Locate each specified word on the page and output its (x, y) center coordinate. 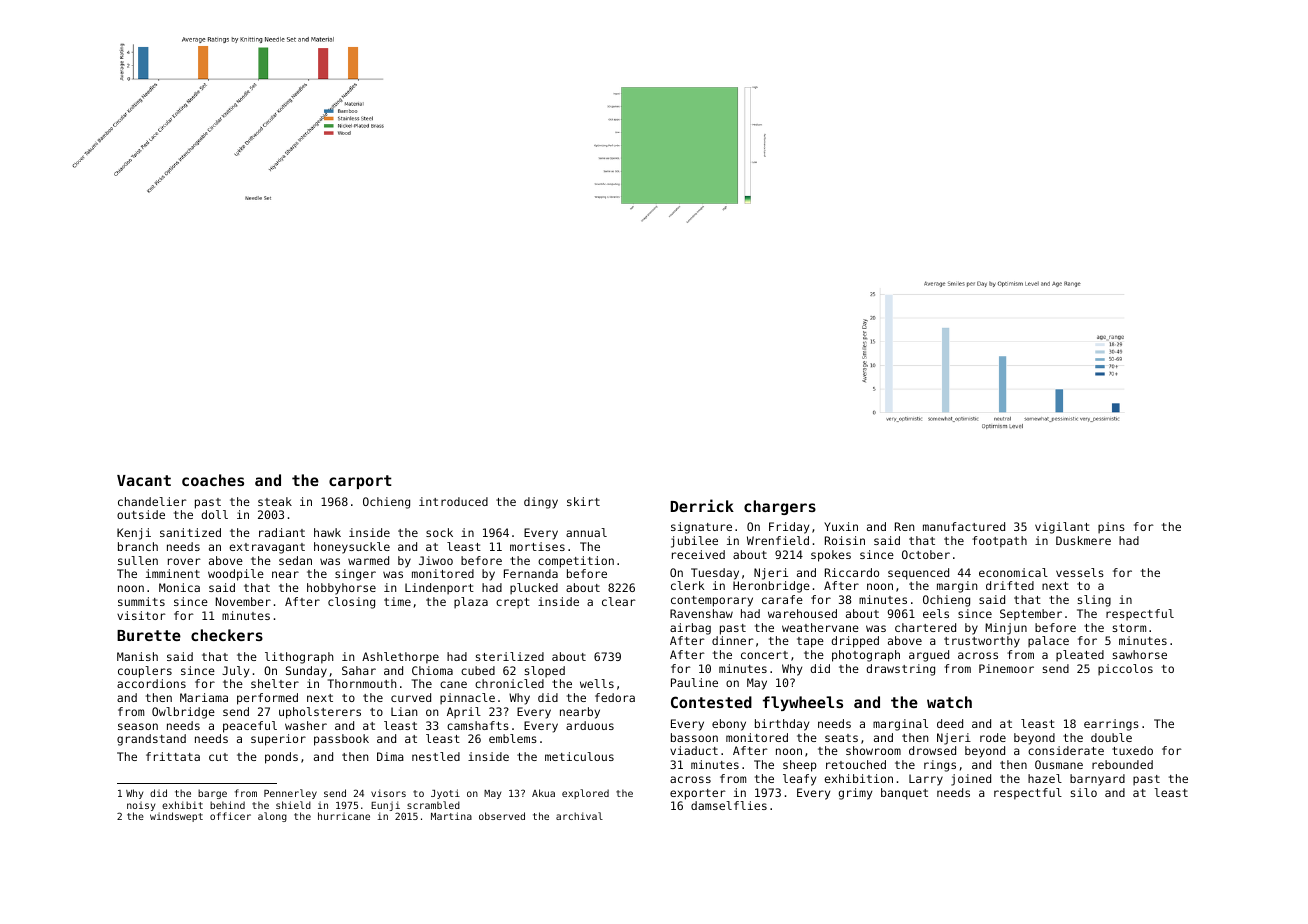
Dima (390, 756)
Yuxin (841, 526)
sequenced (918, 574)
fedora (615, 697)
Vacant (144, 480)
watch (949, 702)
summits (141, 601)
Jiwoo (436, 560)
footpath (999, 542)
